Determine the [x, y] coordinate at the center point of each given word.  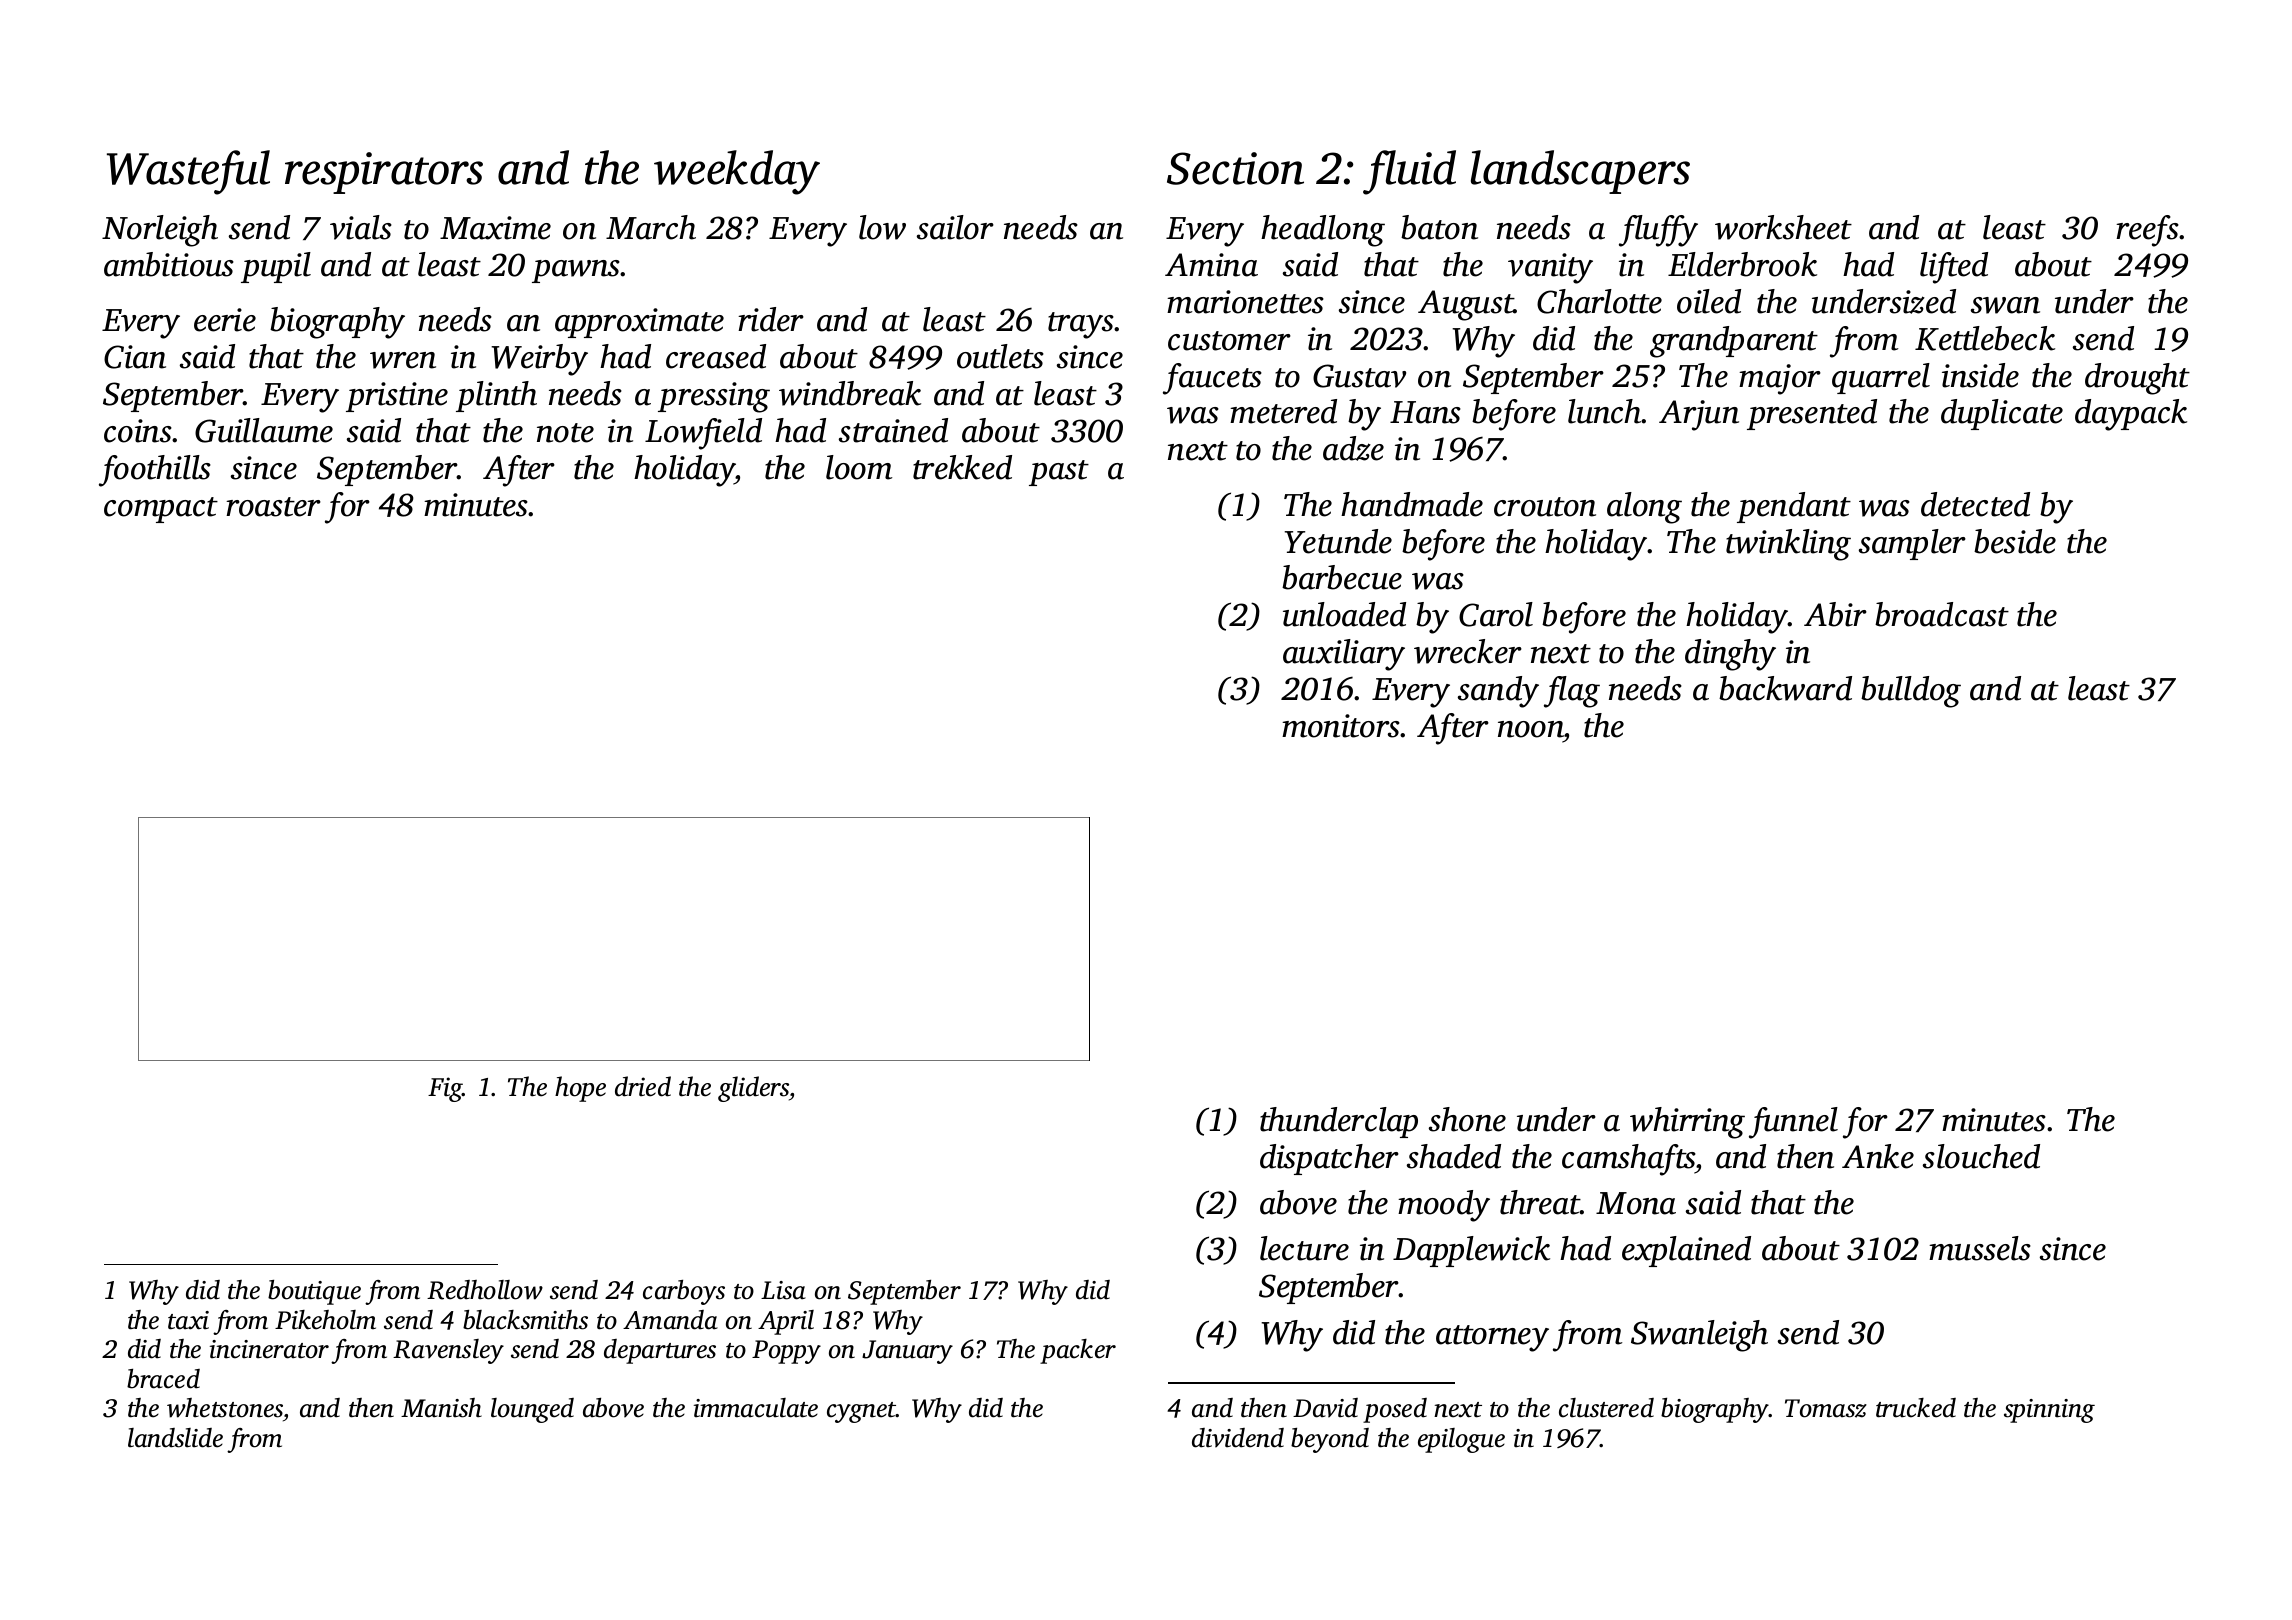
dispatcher [1329, 1159]
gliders [753, 1089]
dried [643, 1086]
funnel [1793, 1123]
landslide [175, 1438]
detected [1975, 504]
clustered [1606, 1408]
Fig [445, 1089]
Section [1235, 168]
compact [161, 510]
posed [1395, 1410]
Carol [1496, 614]
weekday [737, 172]
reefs [2147, 231]
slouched [1981, 1156]
